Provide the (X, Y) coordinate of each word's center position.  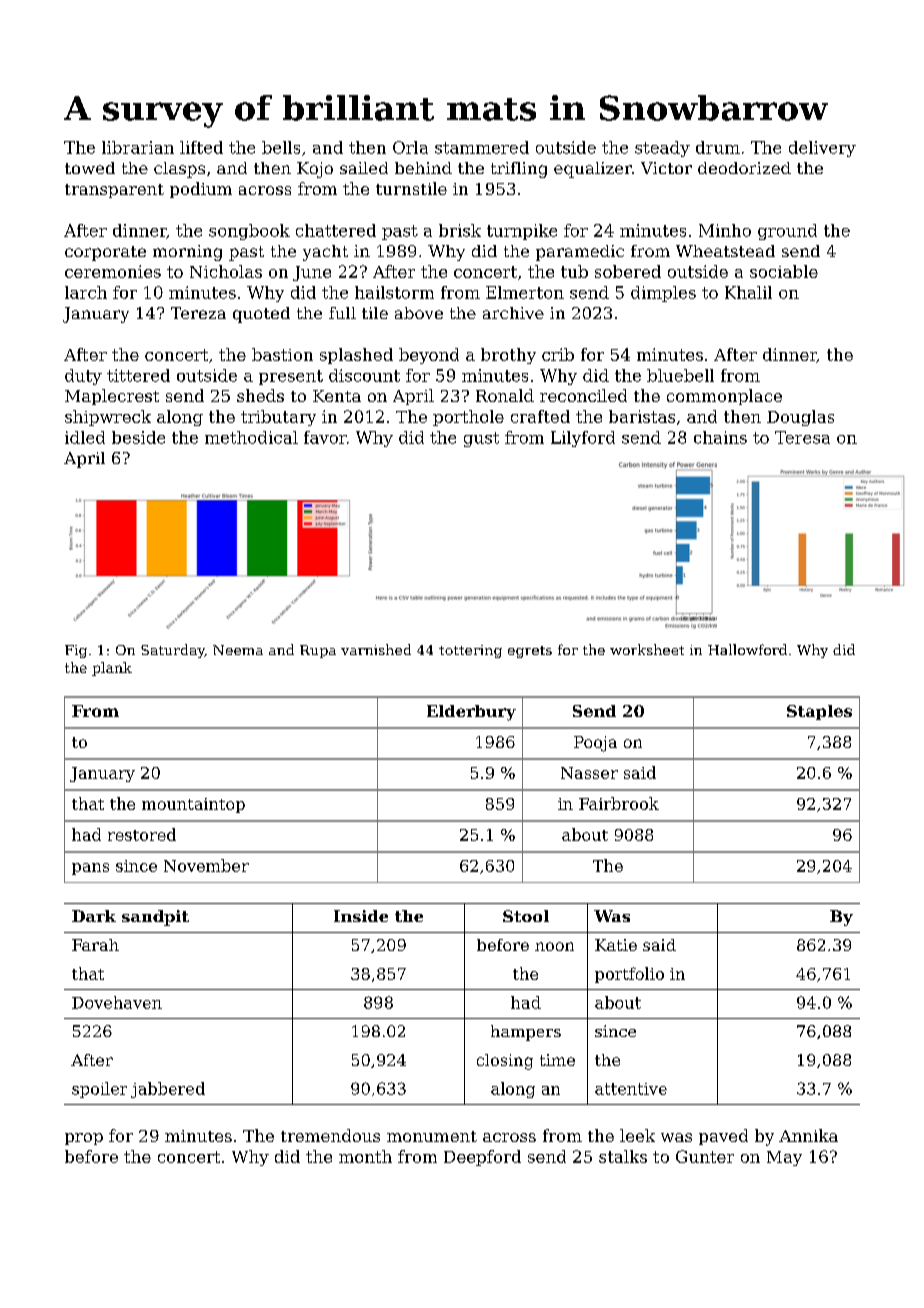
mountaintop (193, 805)
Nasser (589, 773)
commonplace (724, 397)
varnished (376, 649)
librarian (138, 147)
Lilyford (583, 439)
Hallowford (747, 649)
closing (505, 1062)
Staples (819, 712)
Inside (361, 916)
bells (281, 147)
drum (718, 147)
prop (84, 1139)
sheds (260, 395)
